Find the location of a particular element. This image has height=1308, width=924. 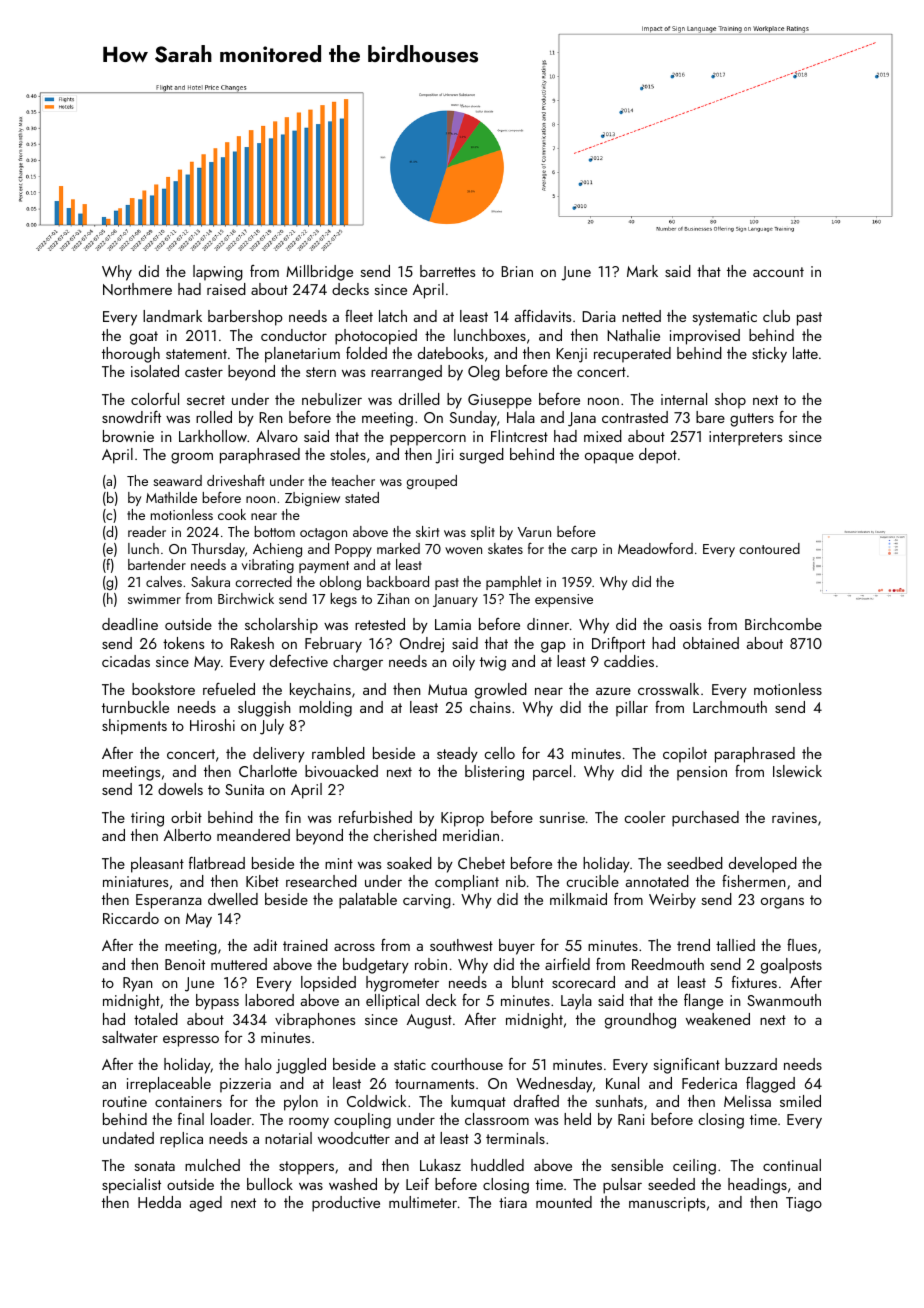

Northmere is located at coordinates (137, 289).
